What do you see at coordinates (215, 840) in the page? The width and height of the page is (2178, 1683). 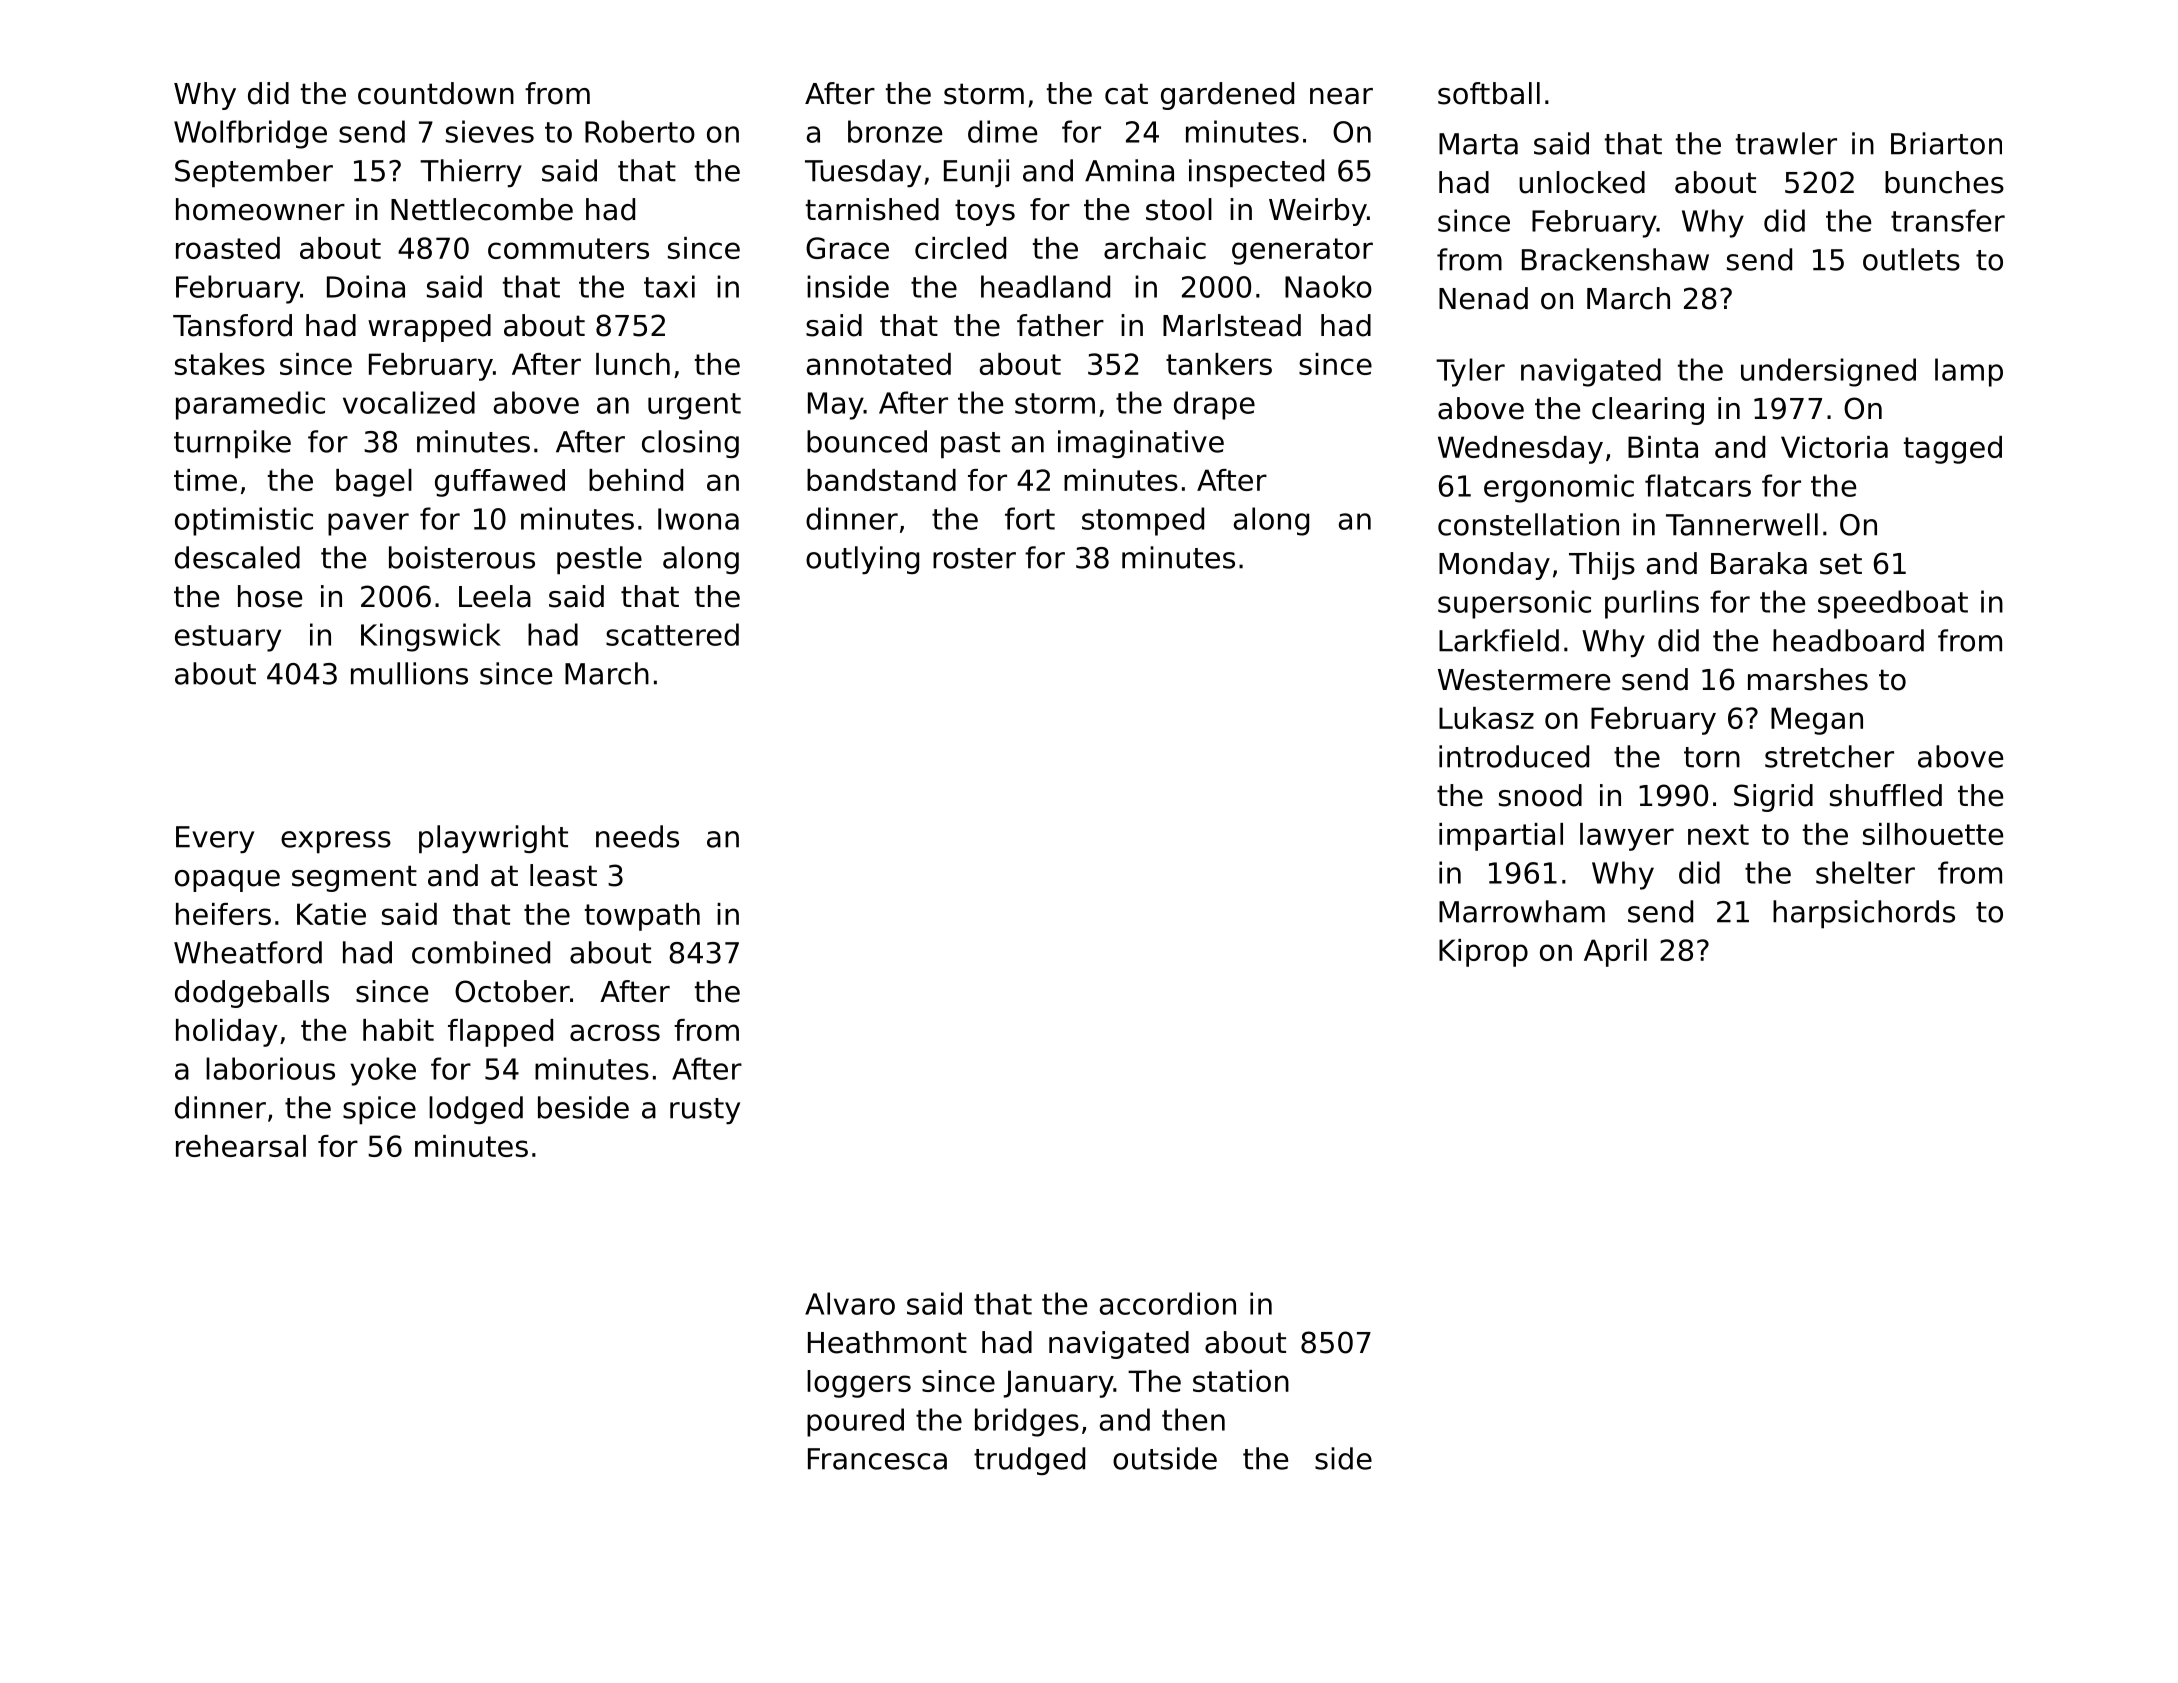 I see `Every` at bounding box center [215, 840].
